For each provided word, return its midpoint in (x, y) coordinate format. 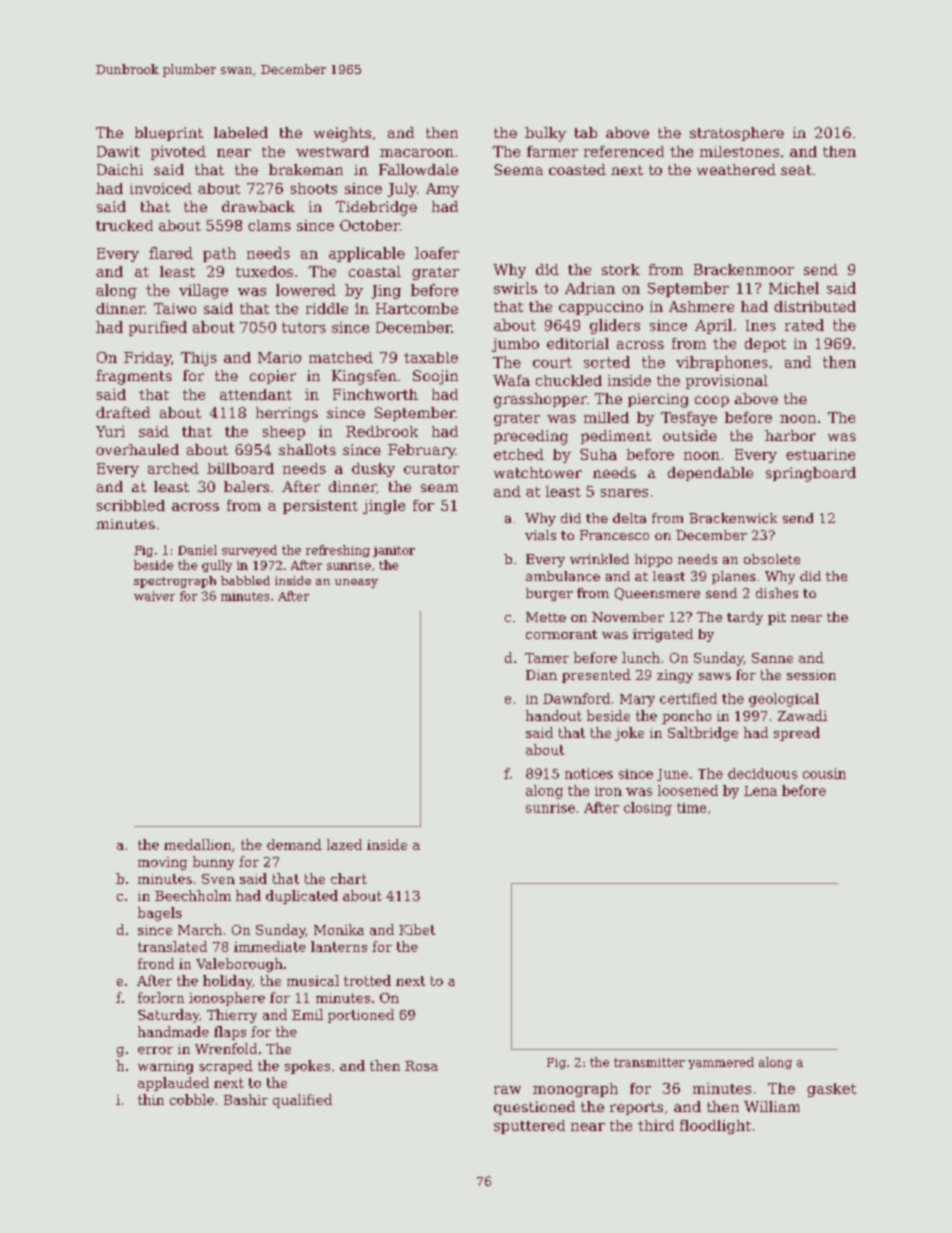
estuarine (820, 454)
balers (246, 486)
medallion (197, 844)
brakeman (306, 169)
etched (519, 454)
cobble (192, 1099)
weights (342, 134)
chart (349, 878)
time (691, 808)
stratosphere (737, 134)
